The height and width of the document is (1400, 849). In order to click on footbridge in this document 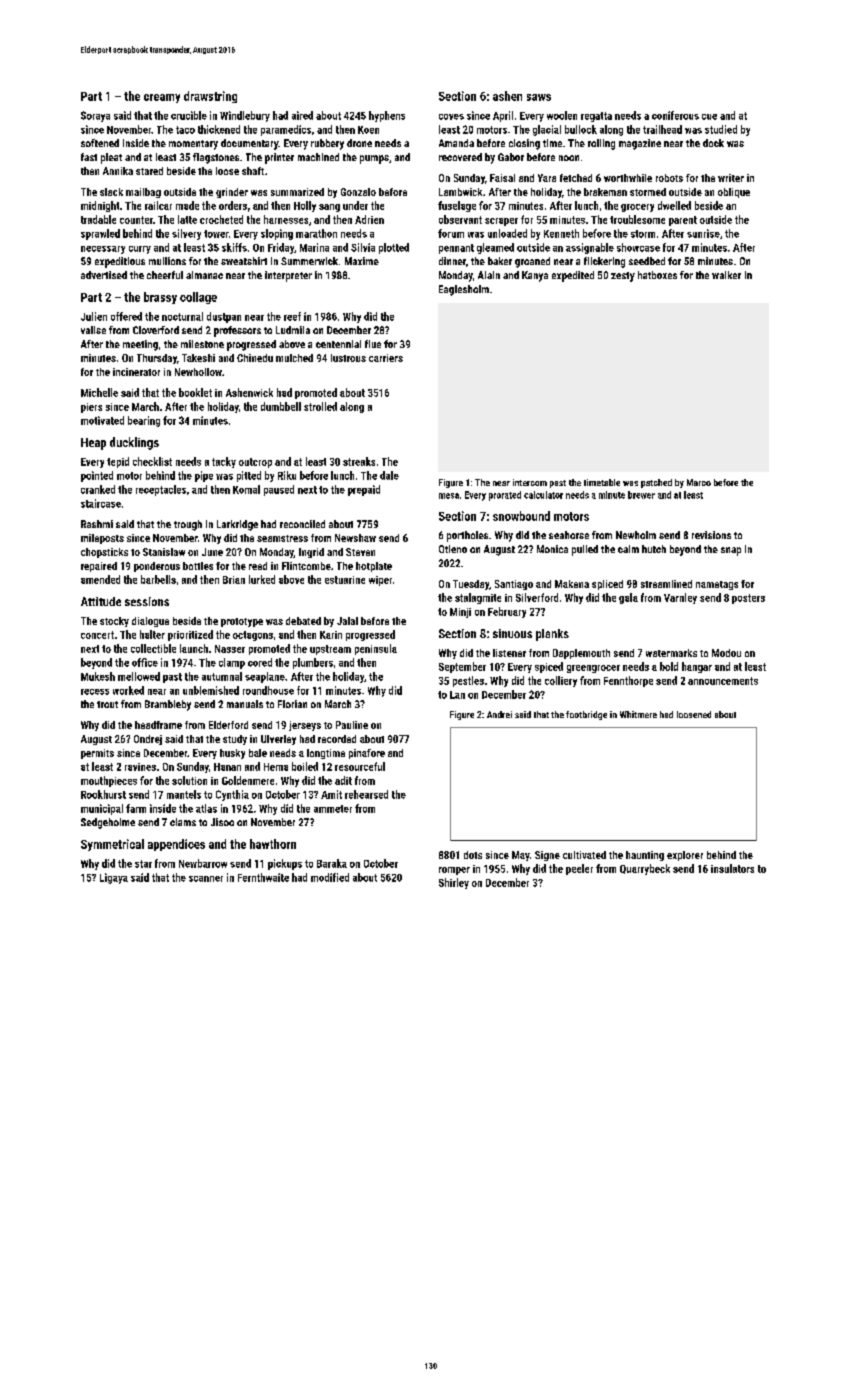, I will do `click(586, 715)`.
